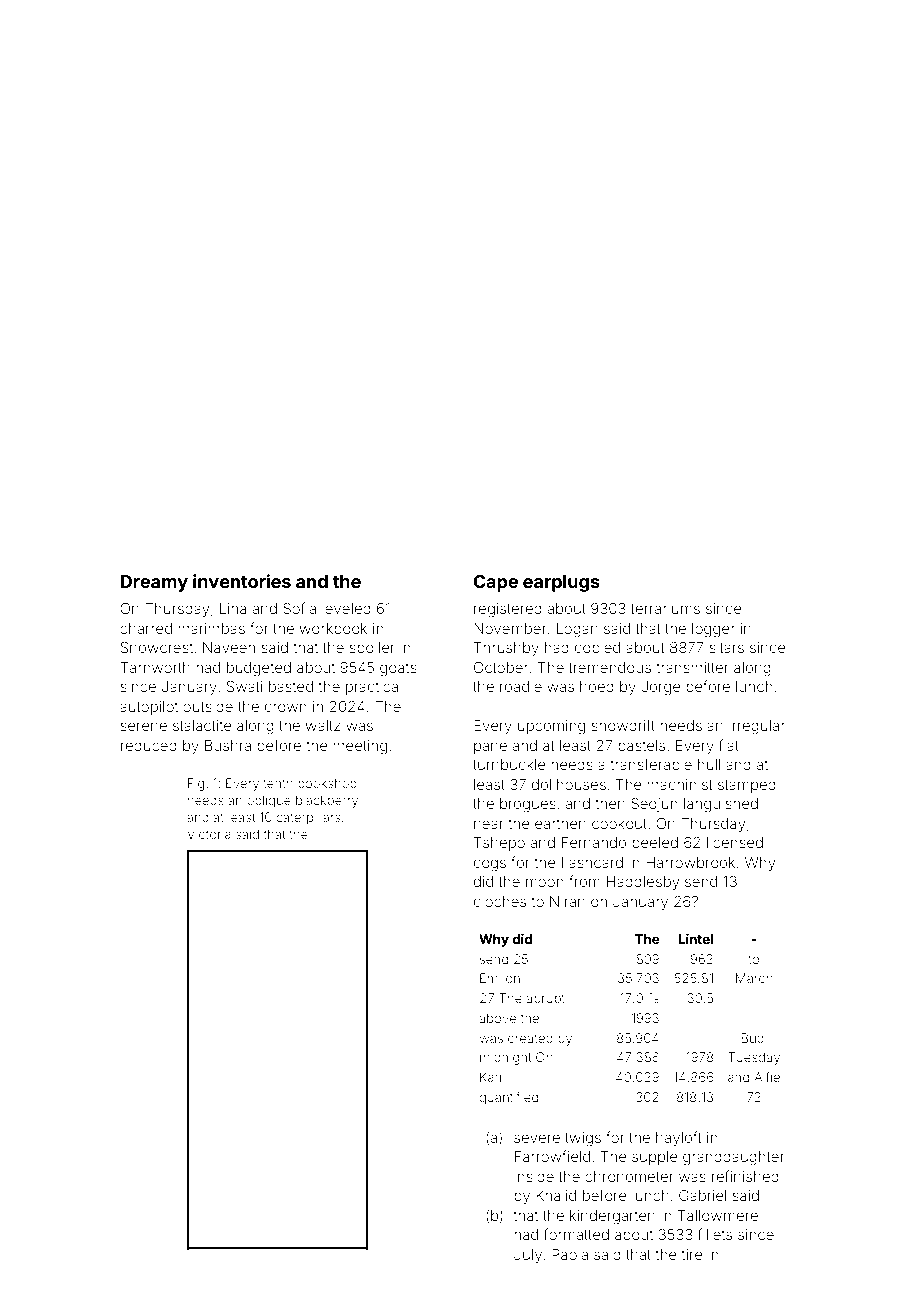  What do you see at coordinates (490, 748) in the screenshot?
I see `pane` at bounding box center [490, 748].
